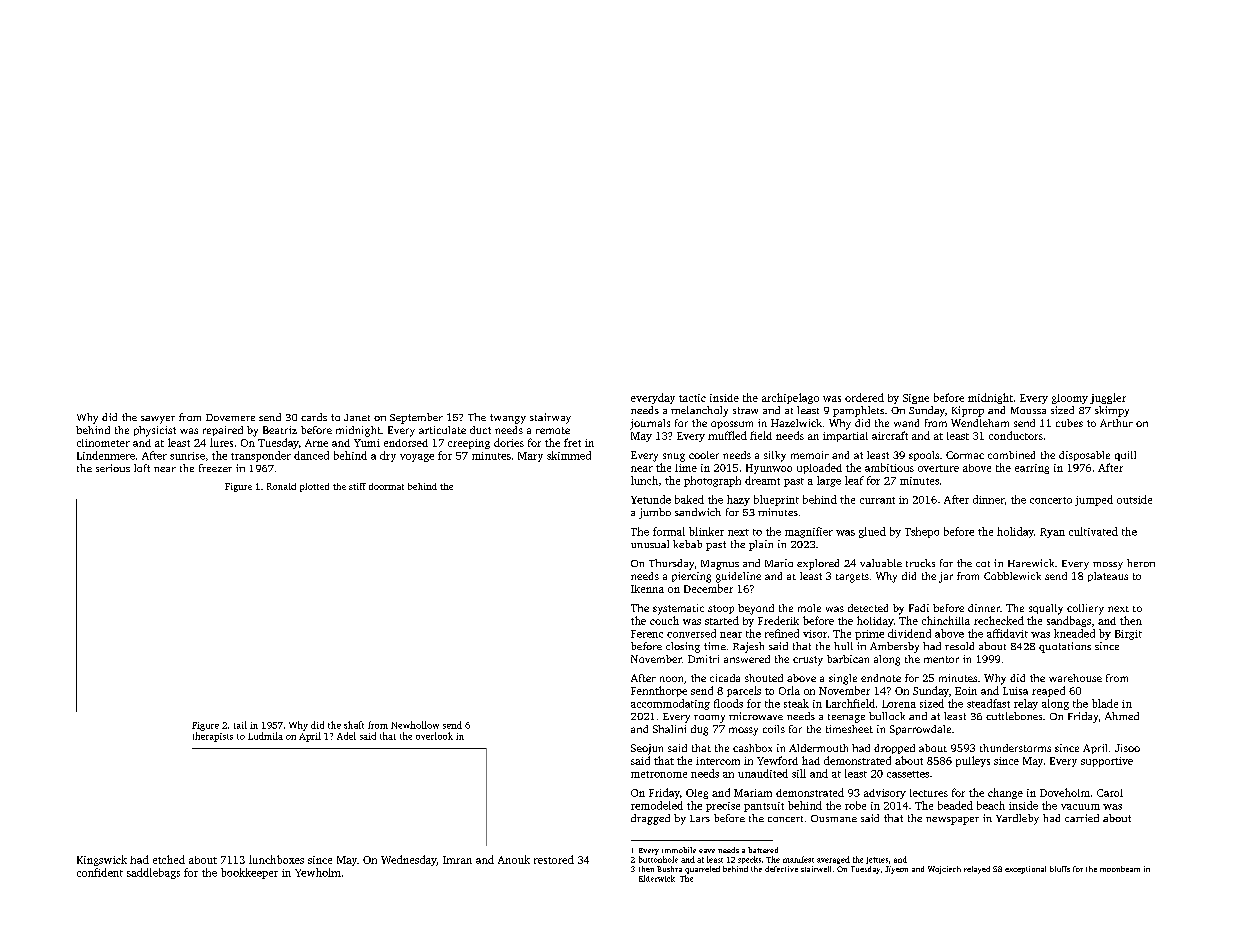  I want to click on Rajesh, so click(748, 647).
